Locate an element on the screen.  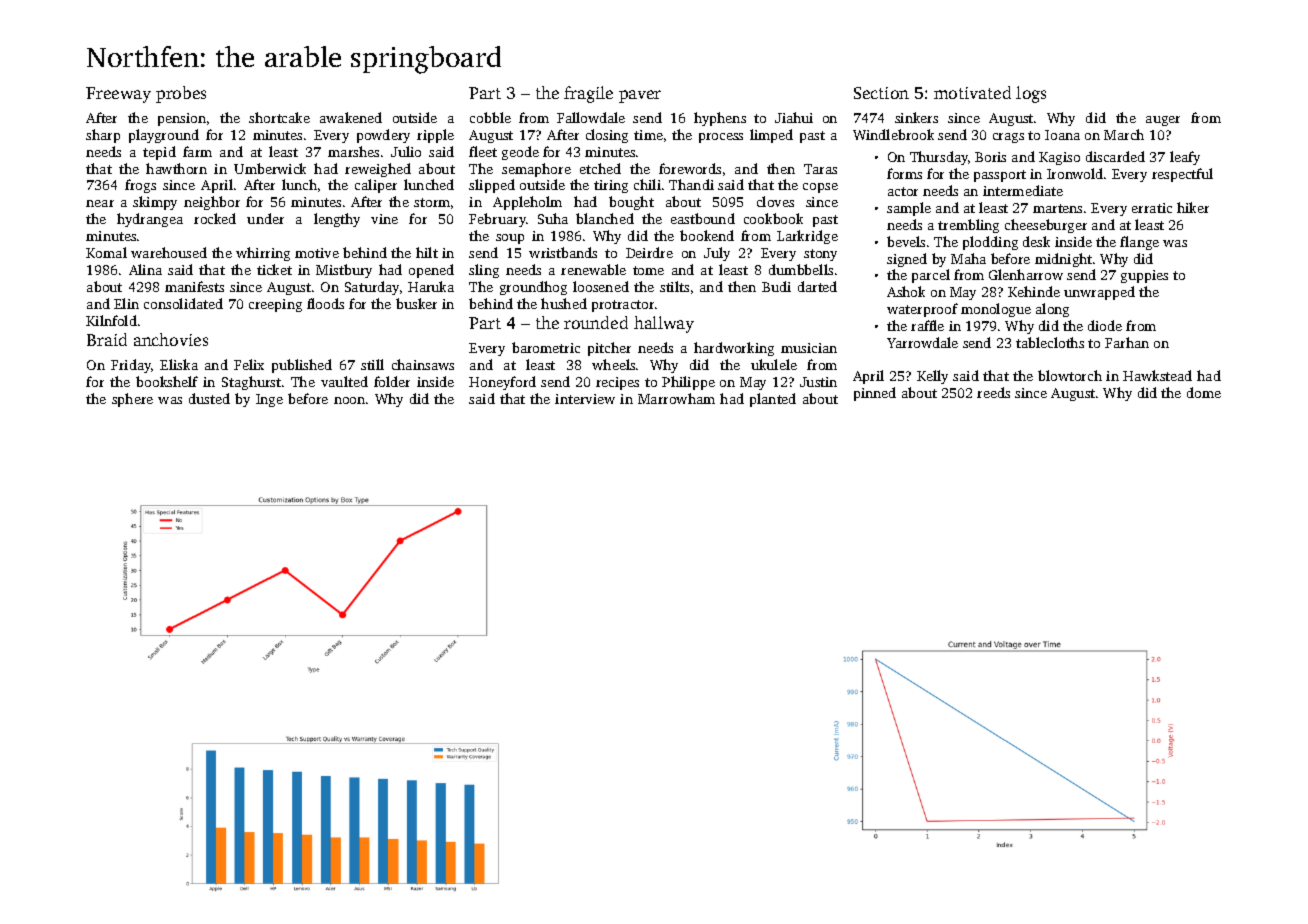
Fallowdale is located at coordinates (591, 117).
